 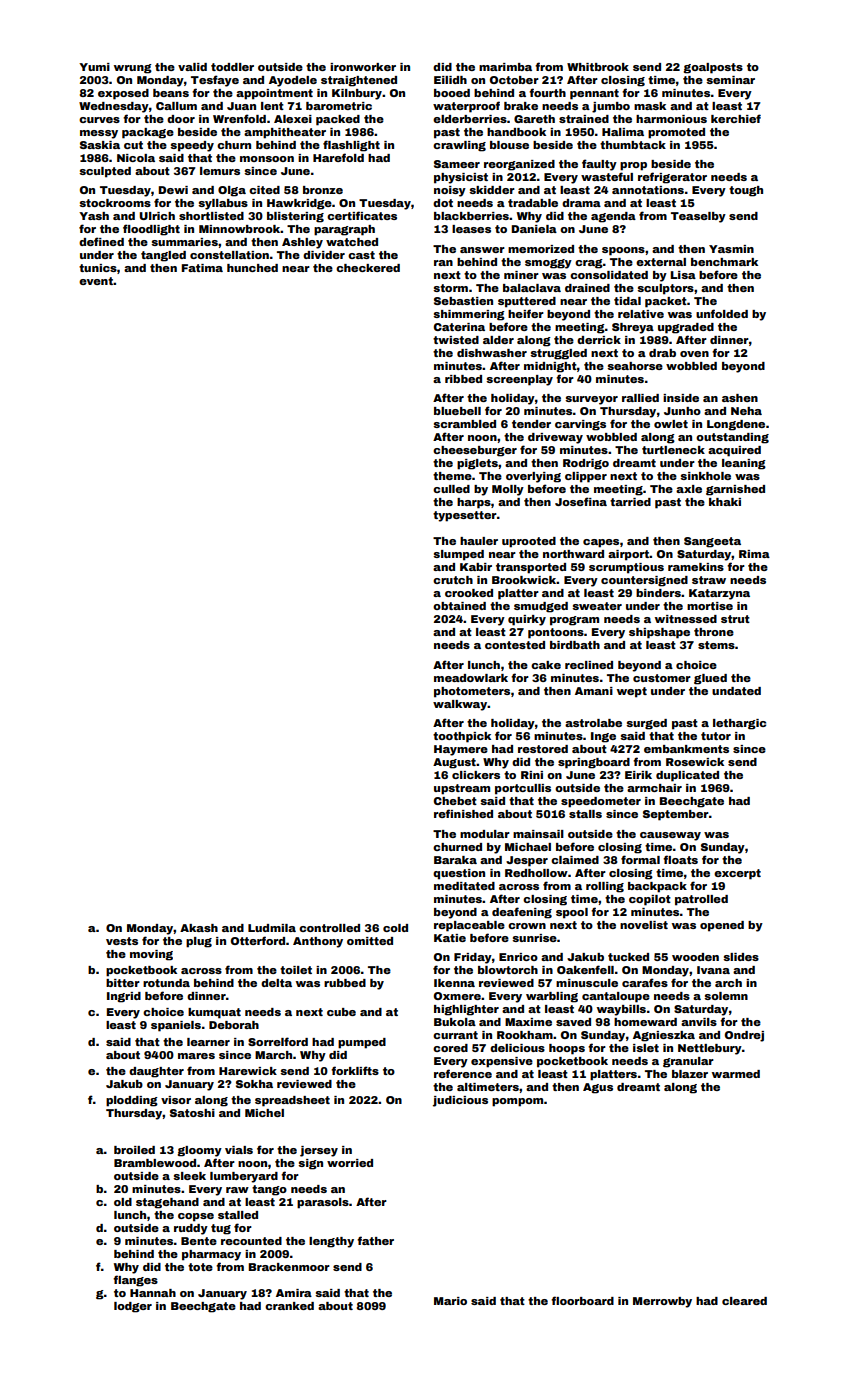 I want to click on event, so click(x=96, y=281).
